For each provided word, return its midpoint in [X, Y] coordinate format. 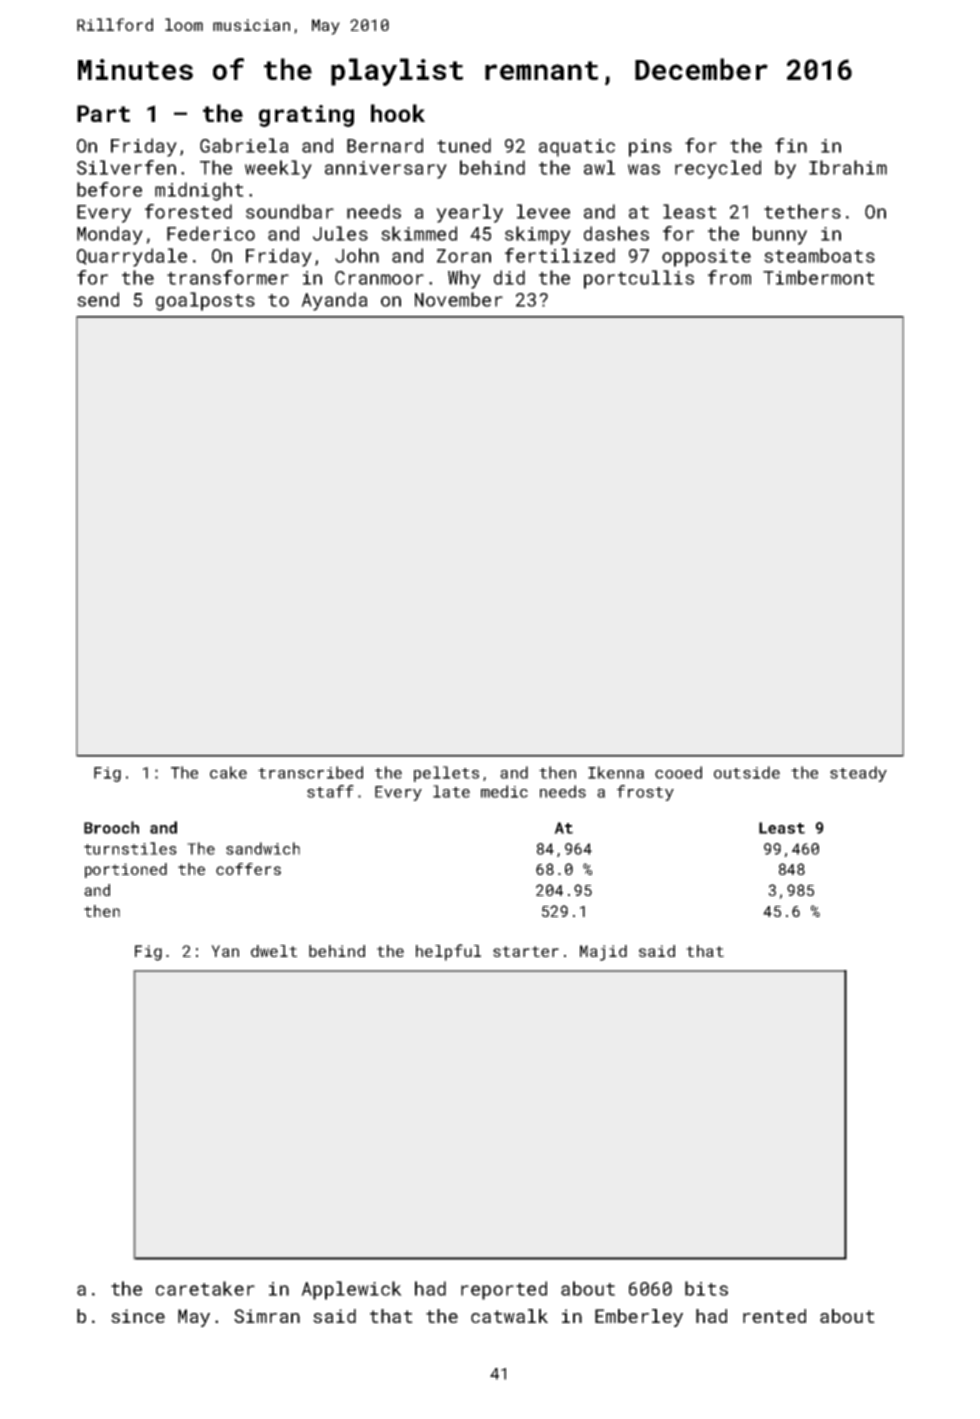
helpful [448, 952]
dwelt [274, 951]
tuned [464, 145]
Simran [267, 1316]
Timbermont [819, 277]
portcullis [639, 279]
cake [228, 772]
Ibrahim [848, 167]
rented [774, 1316]
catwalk [509, 1316]
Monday [110, 235]
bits [706, 1288]
